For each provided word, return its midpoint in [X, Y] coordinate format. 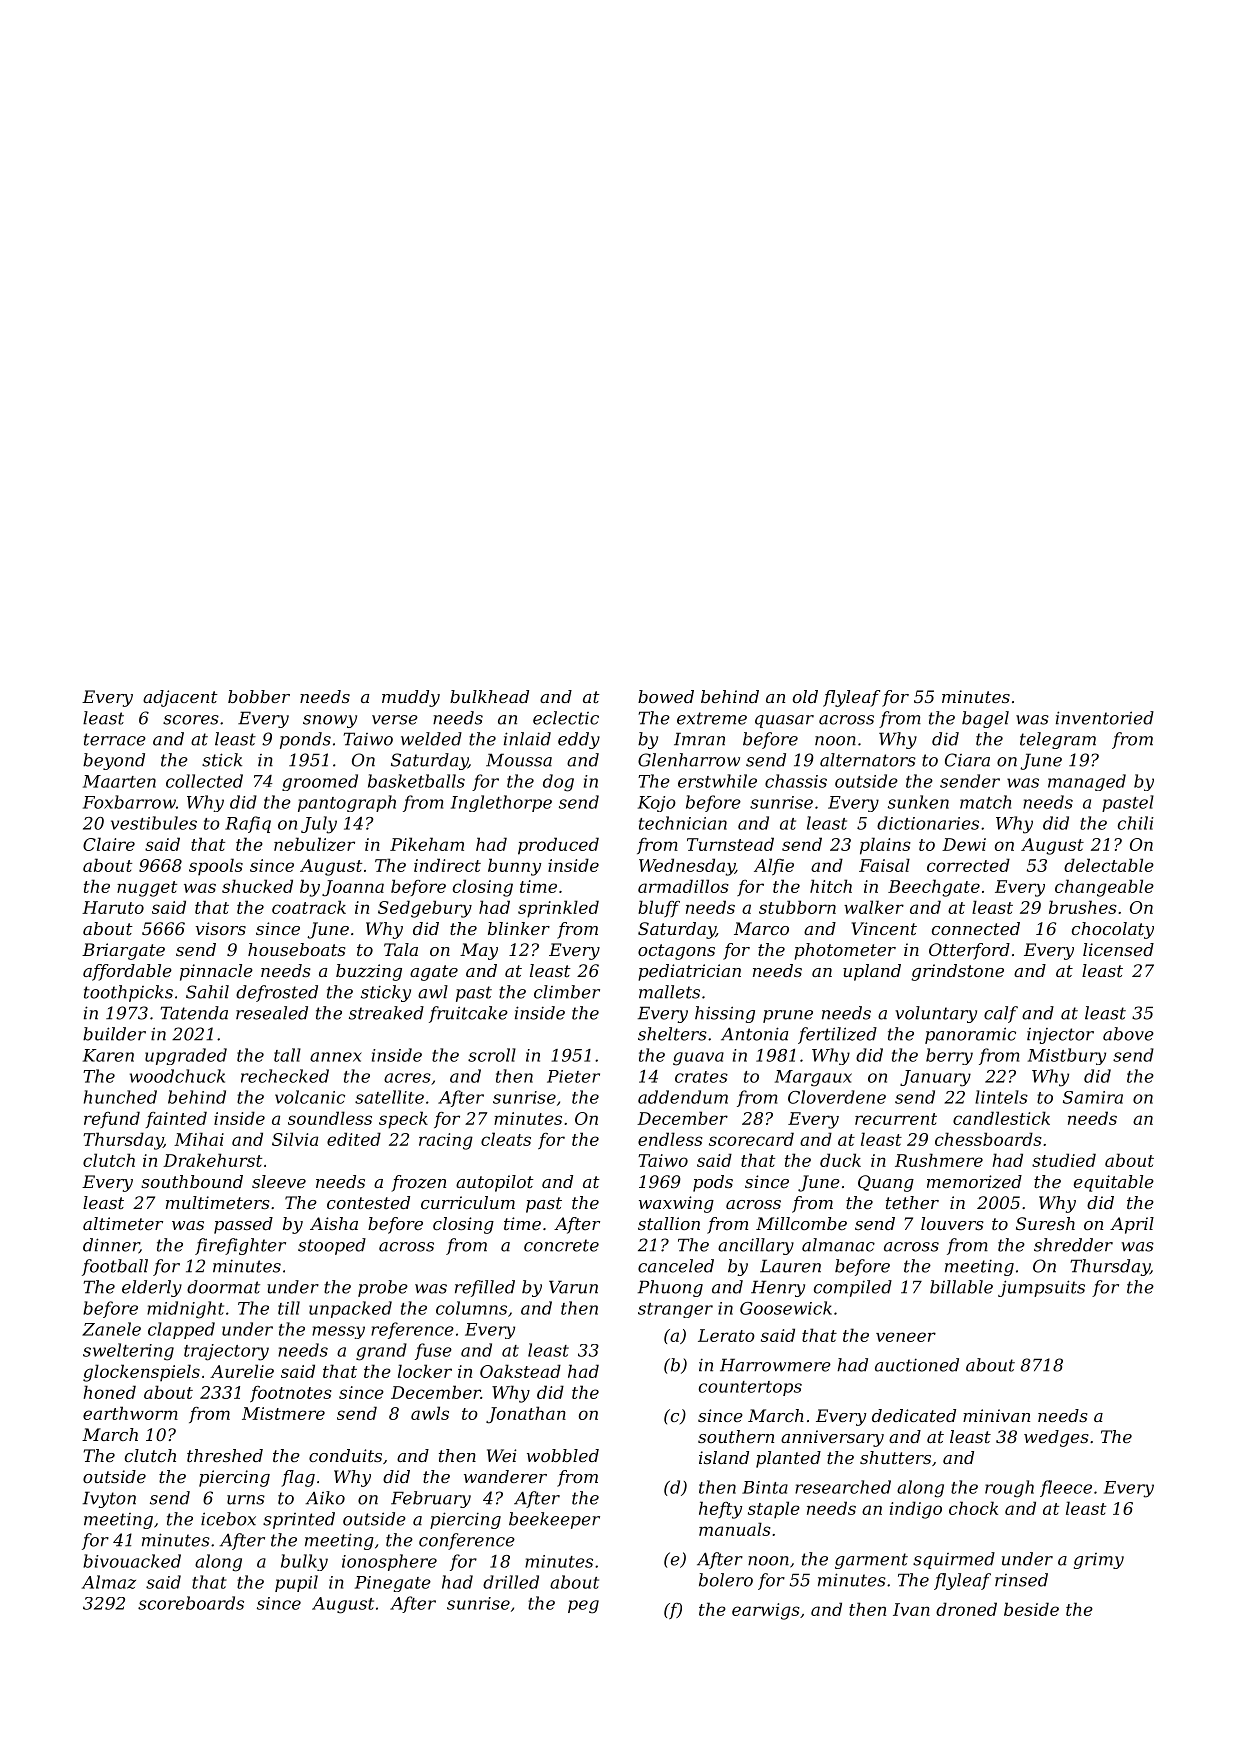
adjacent [180, 698]
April [1132, 1225]
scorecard [751, 1139]
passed [243, 1225]
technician [683, 823]
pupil [296, 1583]
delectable [1109, 865]
